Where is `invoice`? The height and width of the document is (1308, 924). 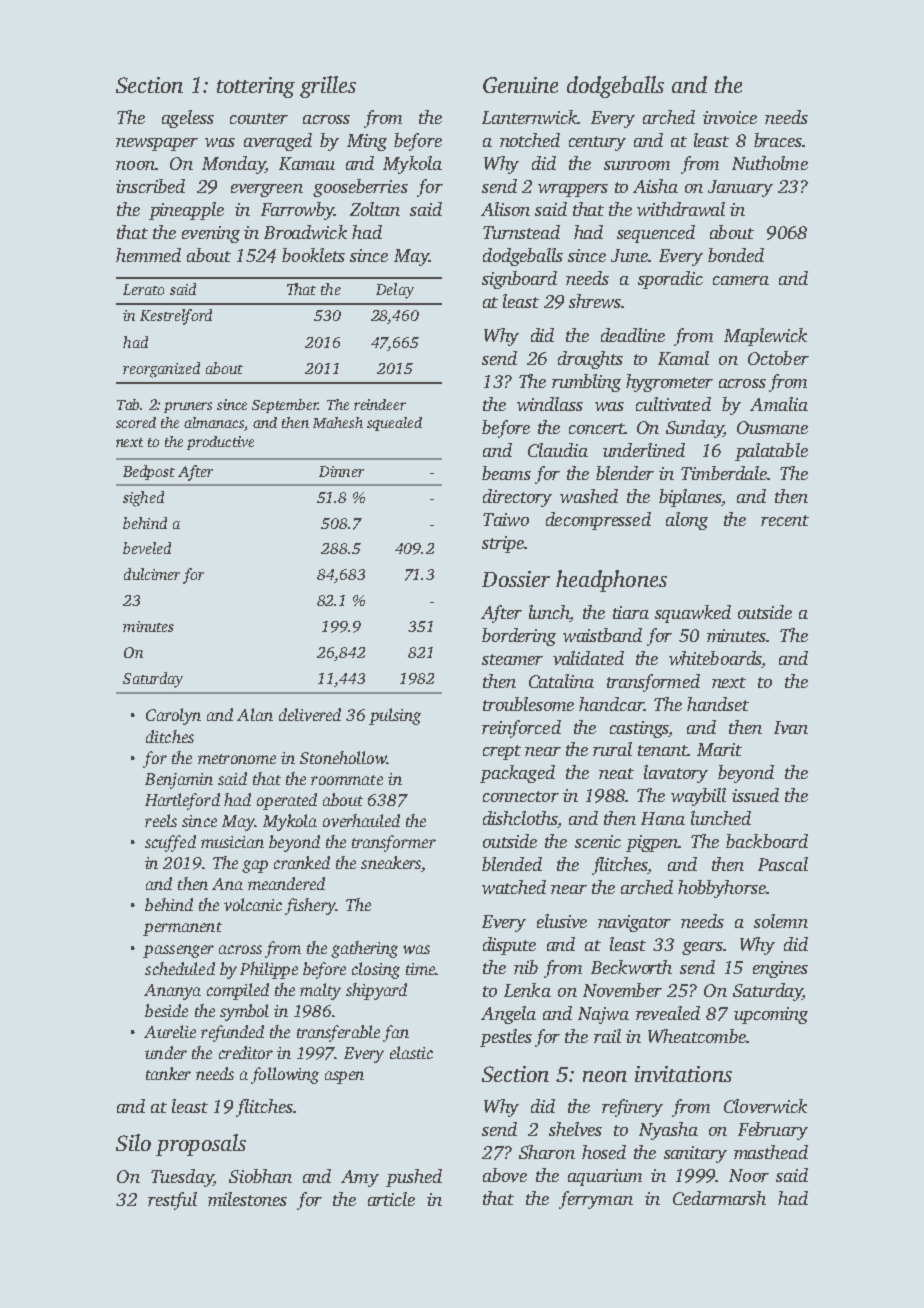
invoice is located at coordinates (730, 117).
